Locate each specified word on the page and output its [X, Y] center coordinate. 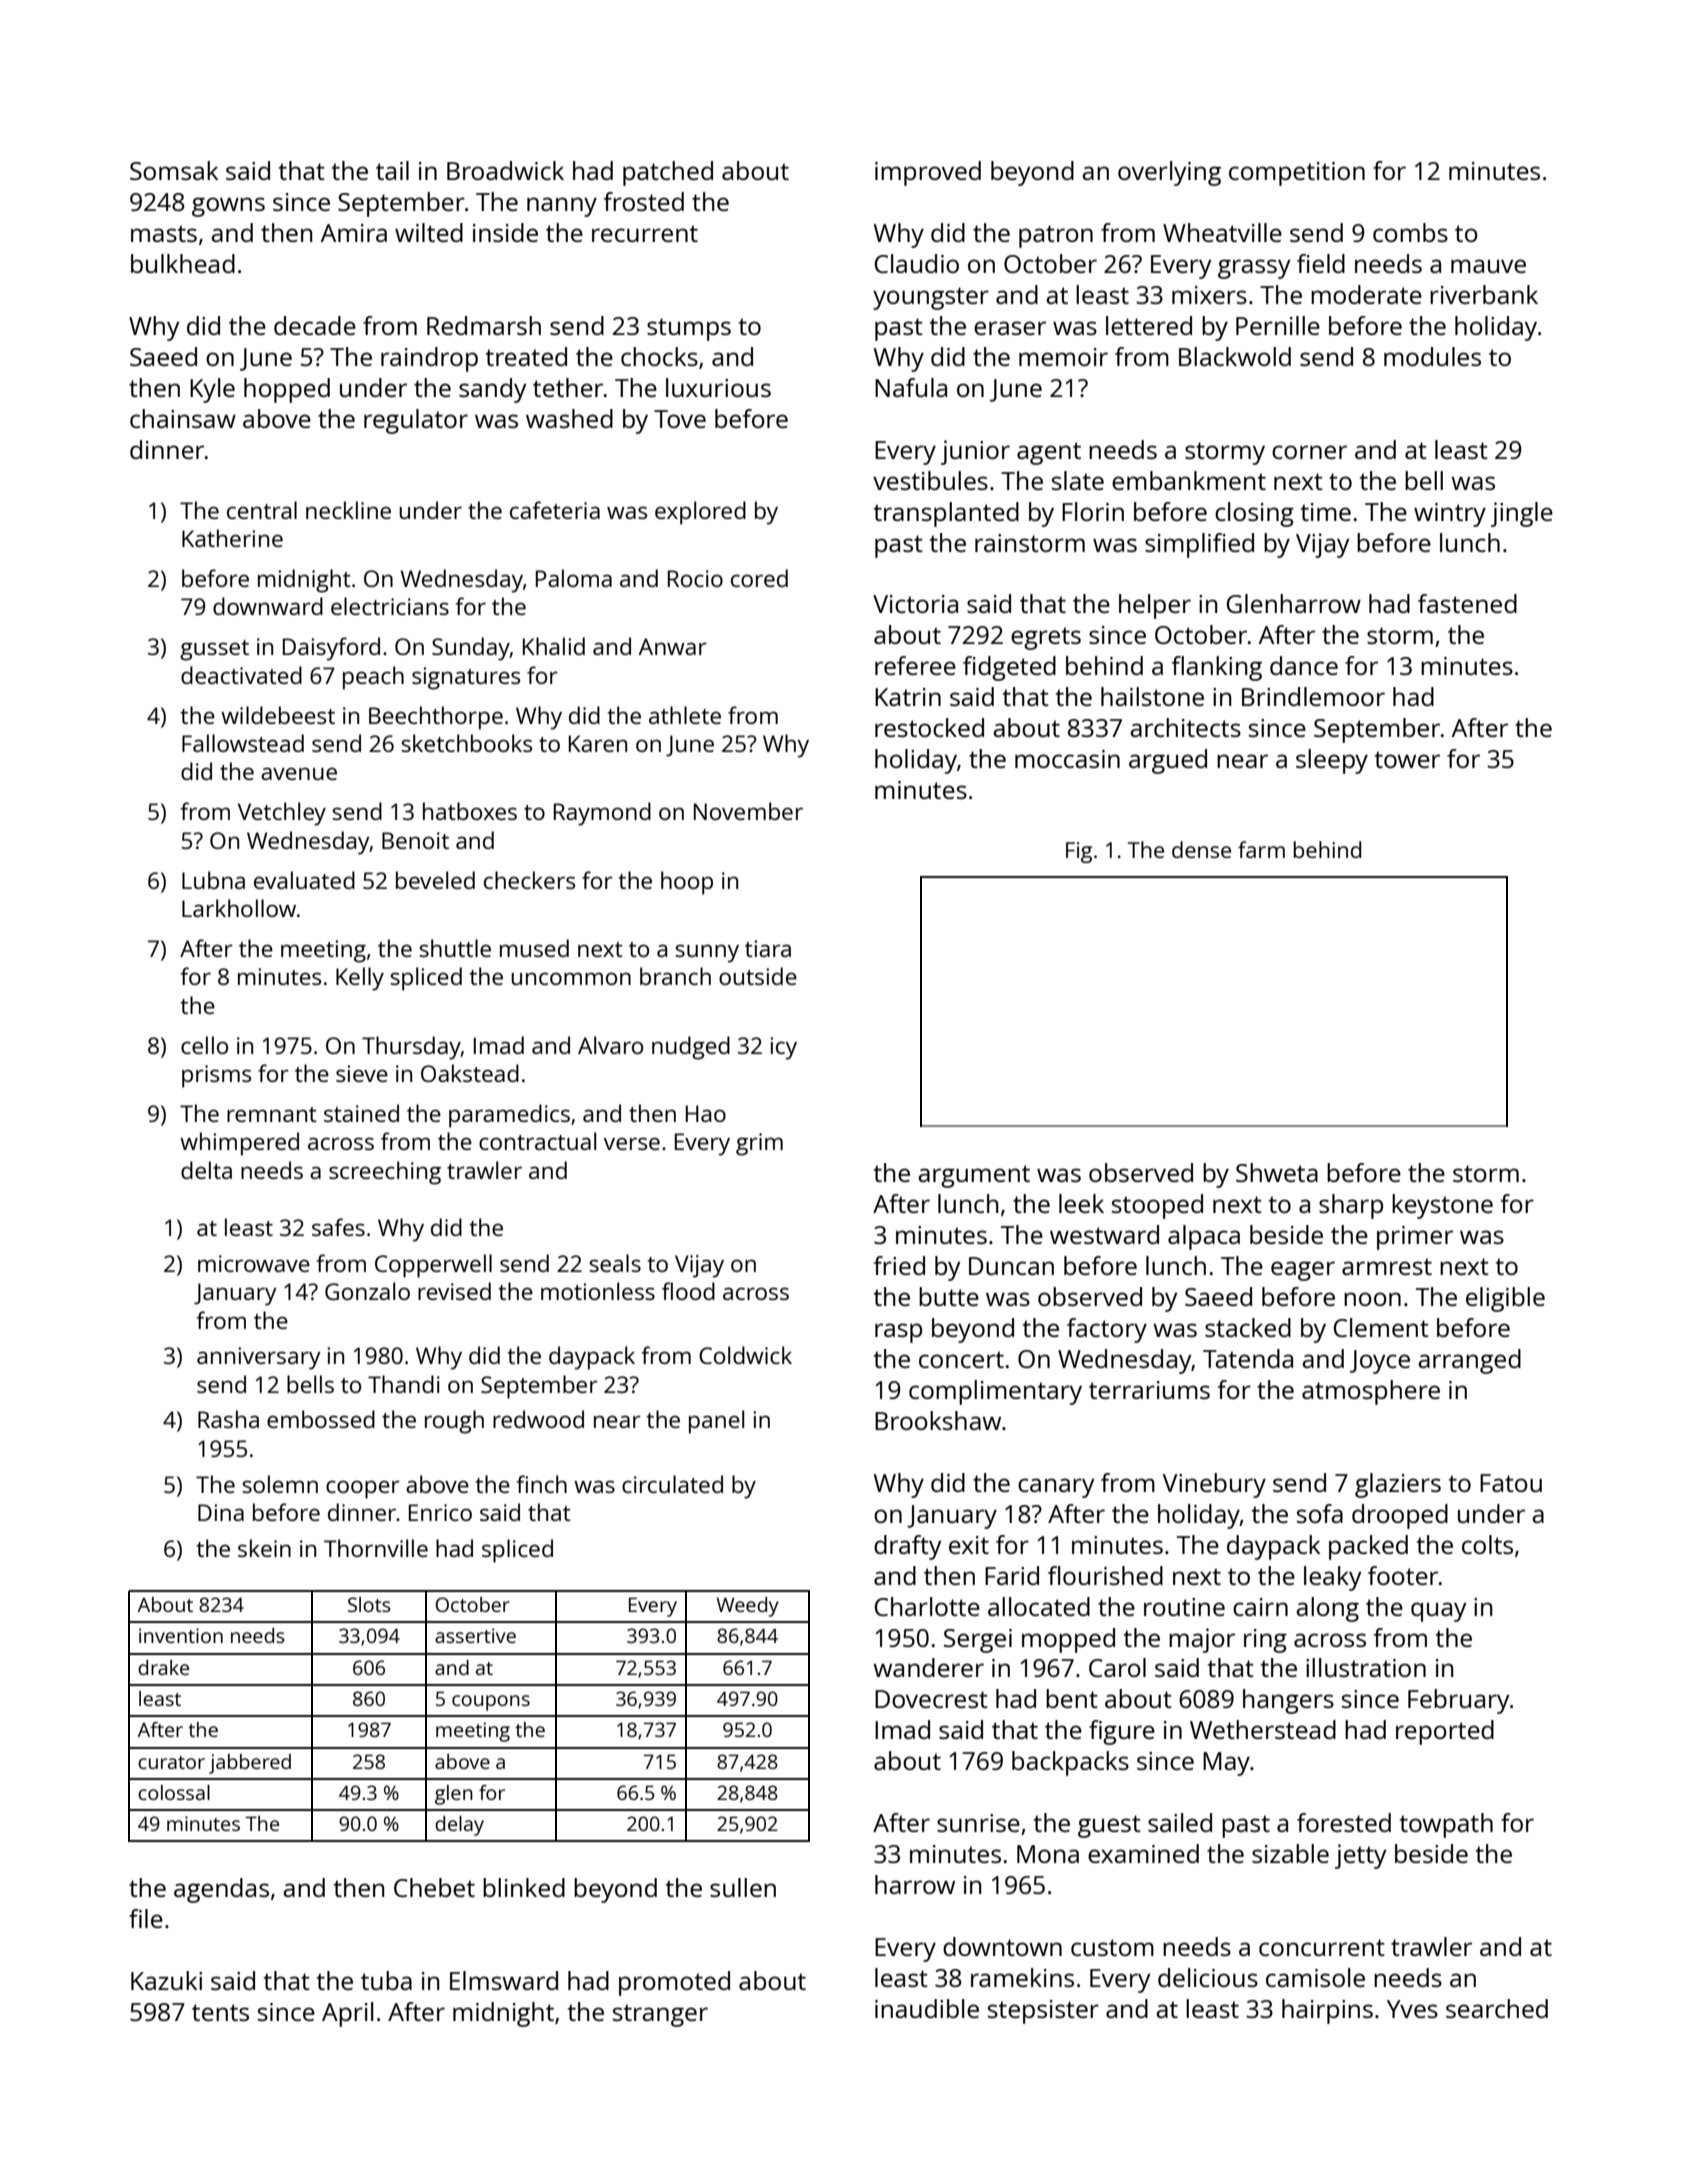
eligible [1505, 1299]
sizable [1290, 1853]
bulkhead [183, 263]
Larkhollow [239, 908]
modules [1432, 356]
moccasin [1067, 759]
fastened [1467, 603]
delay [459, 1826]
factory [1107, 1330]
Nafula [911, 387]
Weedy [747, 1607]
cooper [363, 1489]
